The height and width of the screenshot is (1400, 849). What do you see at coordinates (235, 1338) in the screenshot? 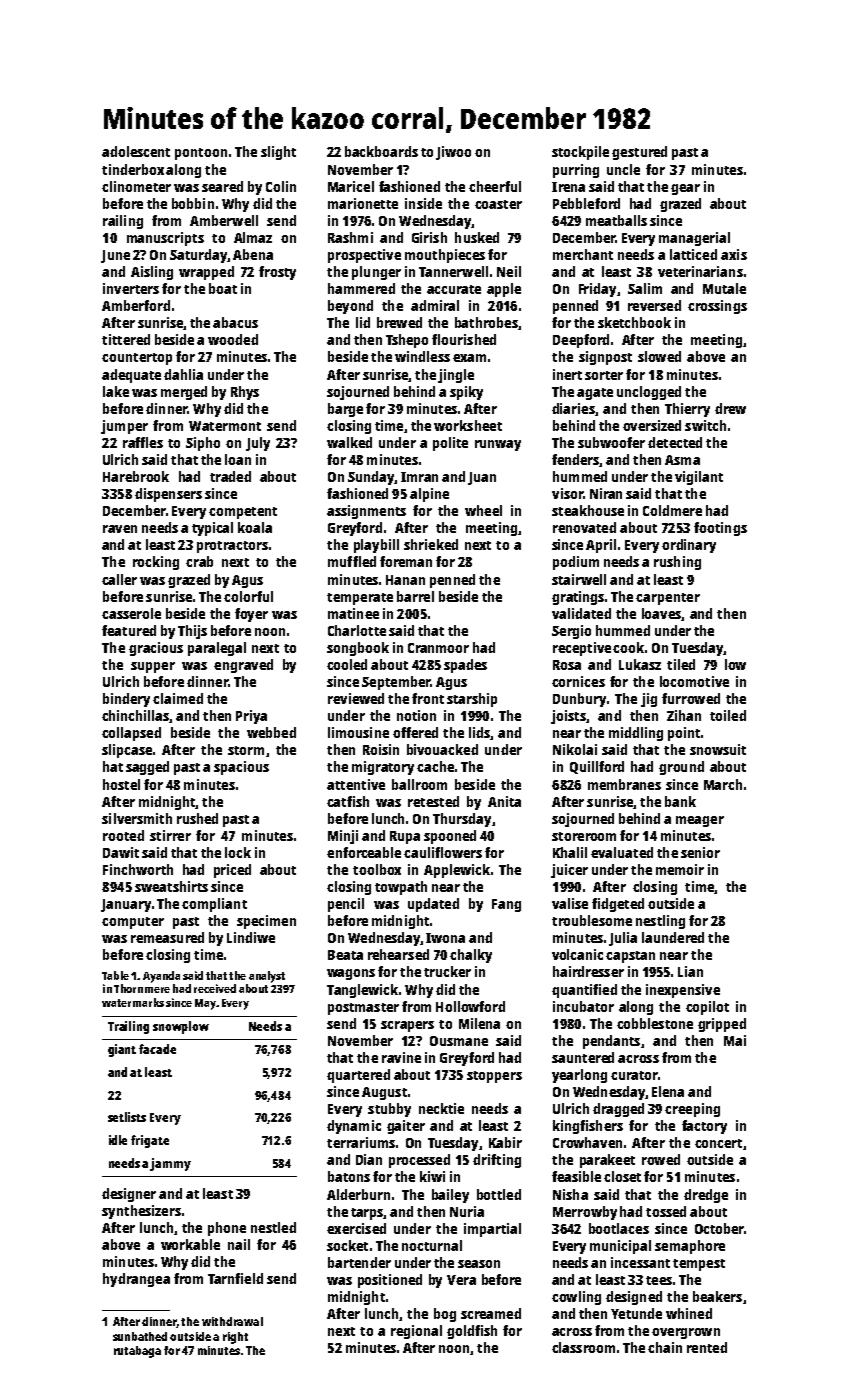
I see `right` at bounding box center [235, 1338].
